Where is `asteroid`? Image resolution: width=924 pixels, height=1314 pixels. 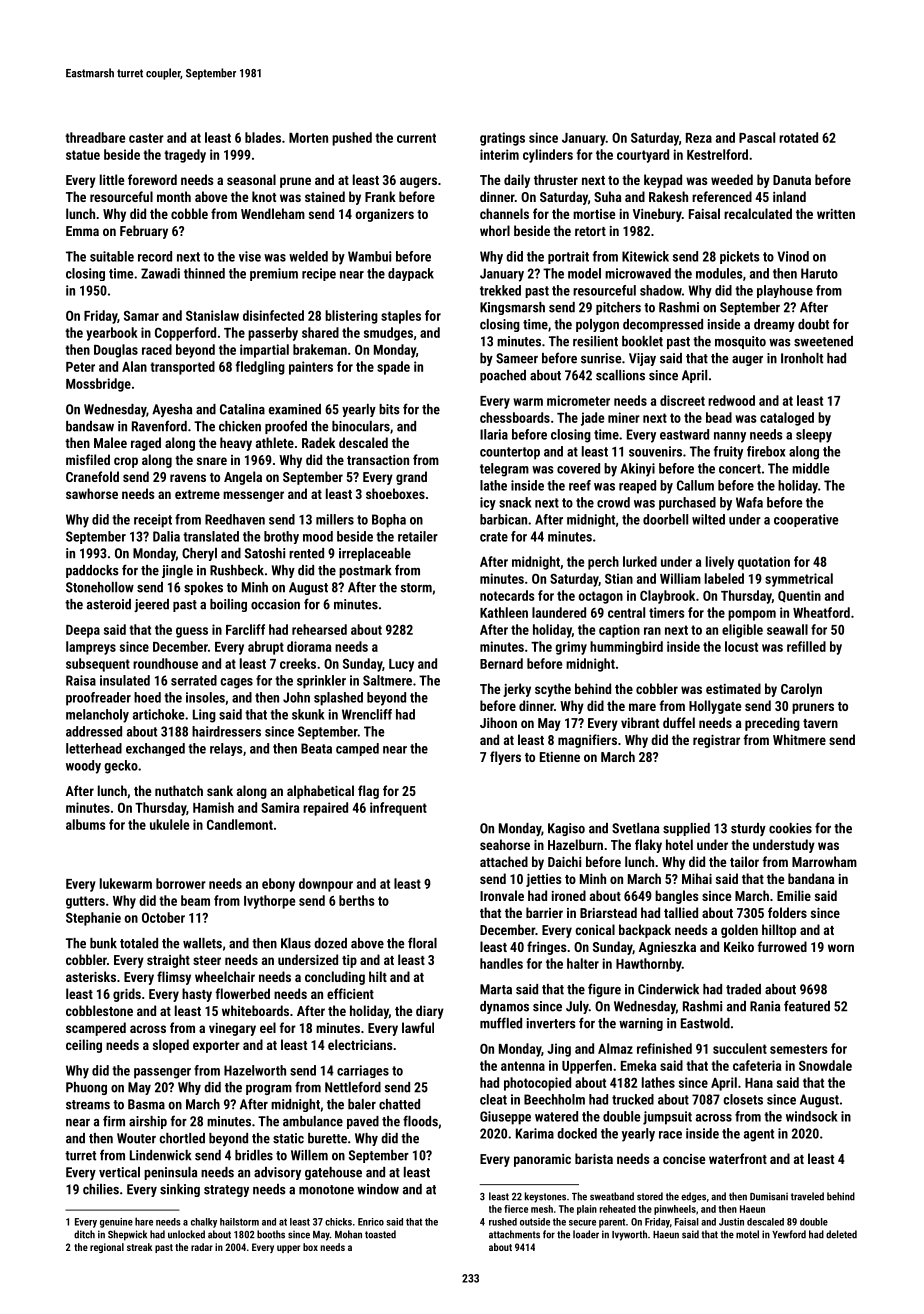
asteroid is located at coordinates (109, 604).
